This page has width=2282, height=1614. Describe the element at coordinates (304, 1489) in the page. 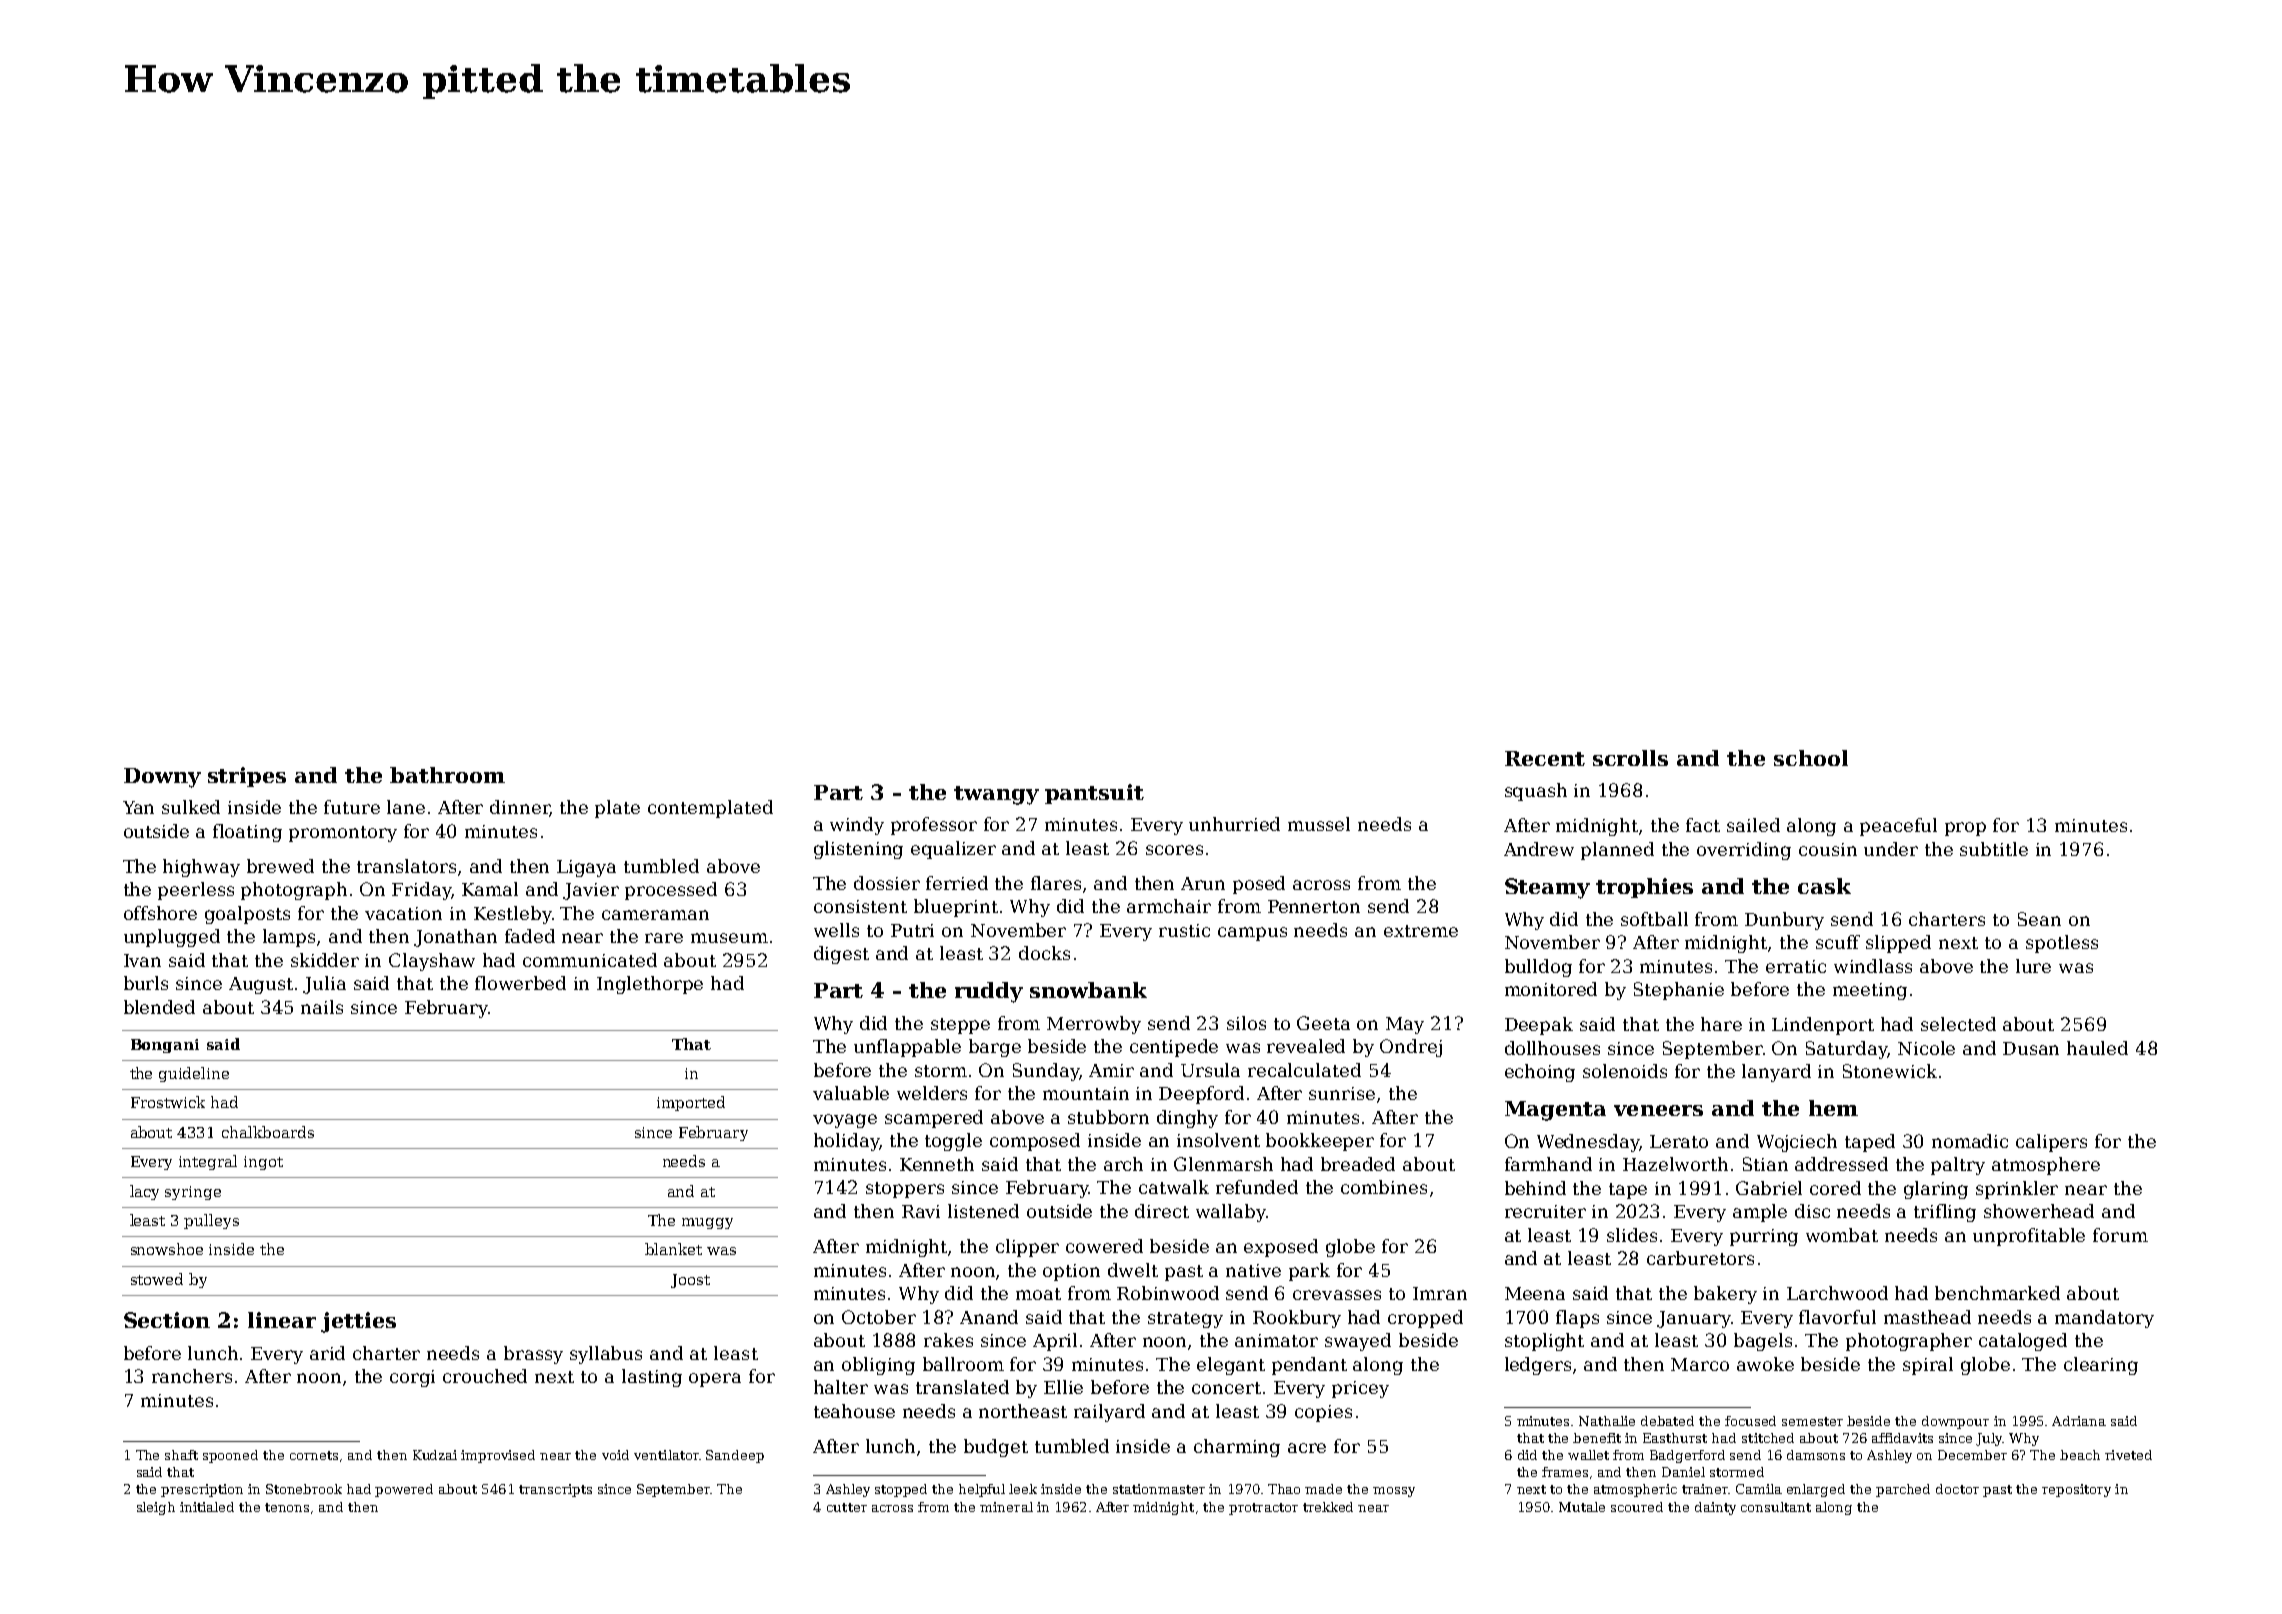

I see `Stonebrook` at that location.
